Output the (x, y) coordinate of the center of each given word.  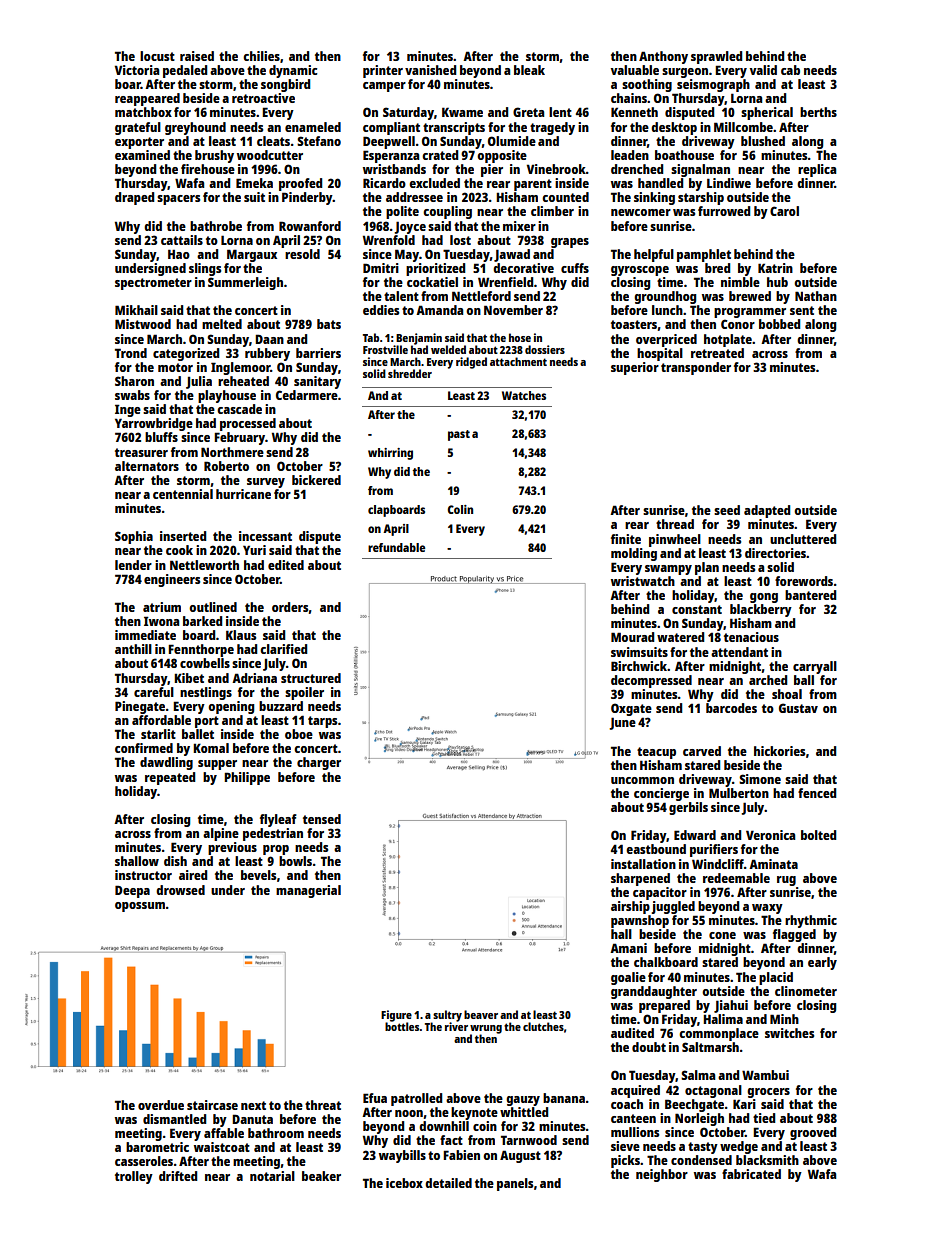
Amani (628, 948)
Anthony (663, 57)
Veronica (770, 835)
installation (643, 864)
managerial (308, 891)
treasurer (141, 452)
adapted (767, 511)
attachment (518, 361)
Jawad (512, 255)
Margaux (252, 255)
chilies (261, 56)
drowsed (180, 890)
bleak (529, 70)
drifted (178, 1176)
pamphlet (704, 255)
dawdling (166, 763)
